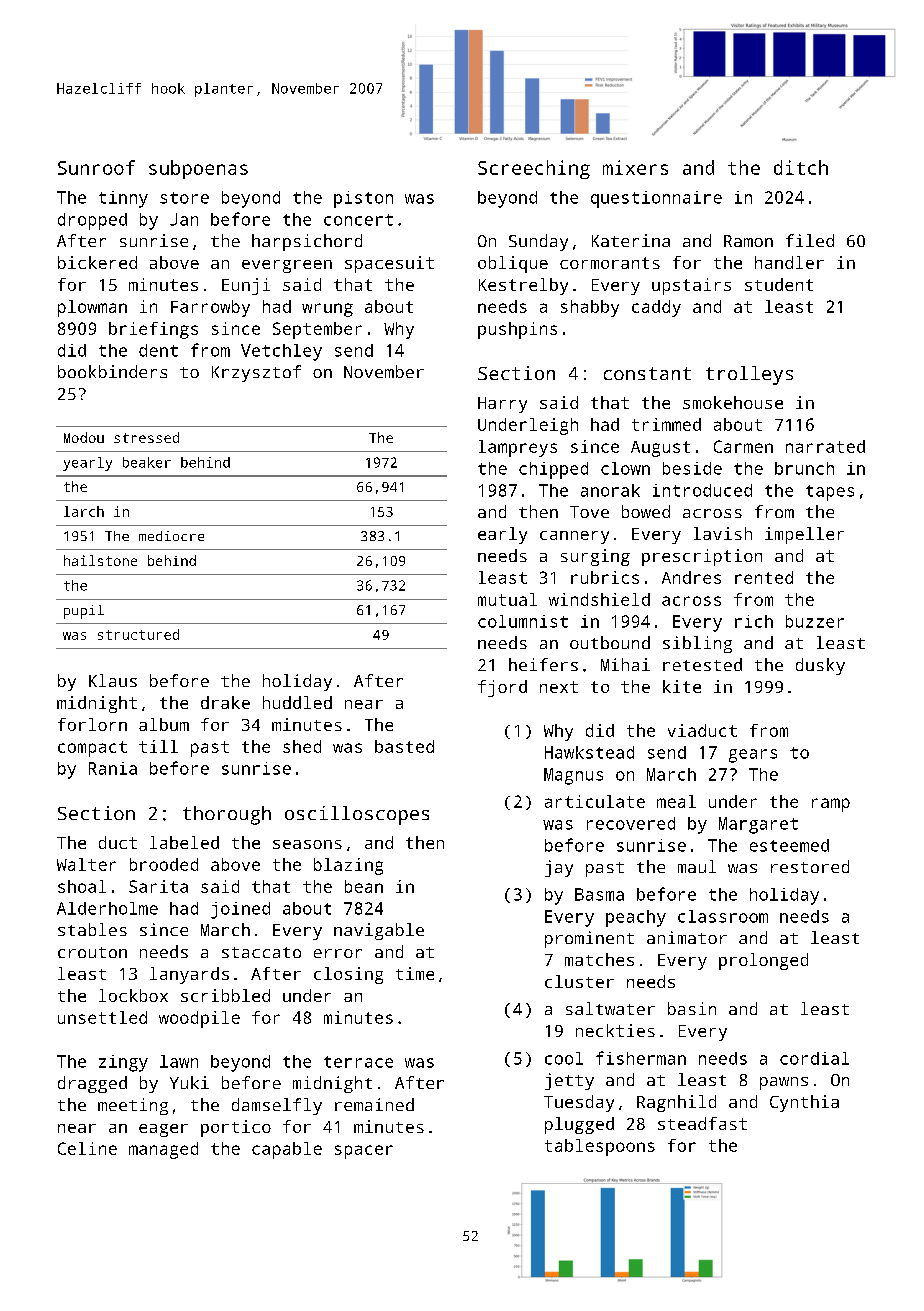  Describe the element at coordinates (513, 264) in the screenshot. I see `oblique` at that location.
